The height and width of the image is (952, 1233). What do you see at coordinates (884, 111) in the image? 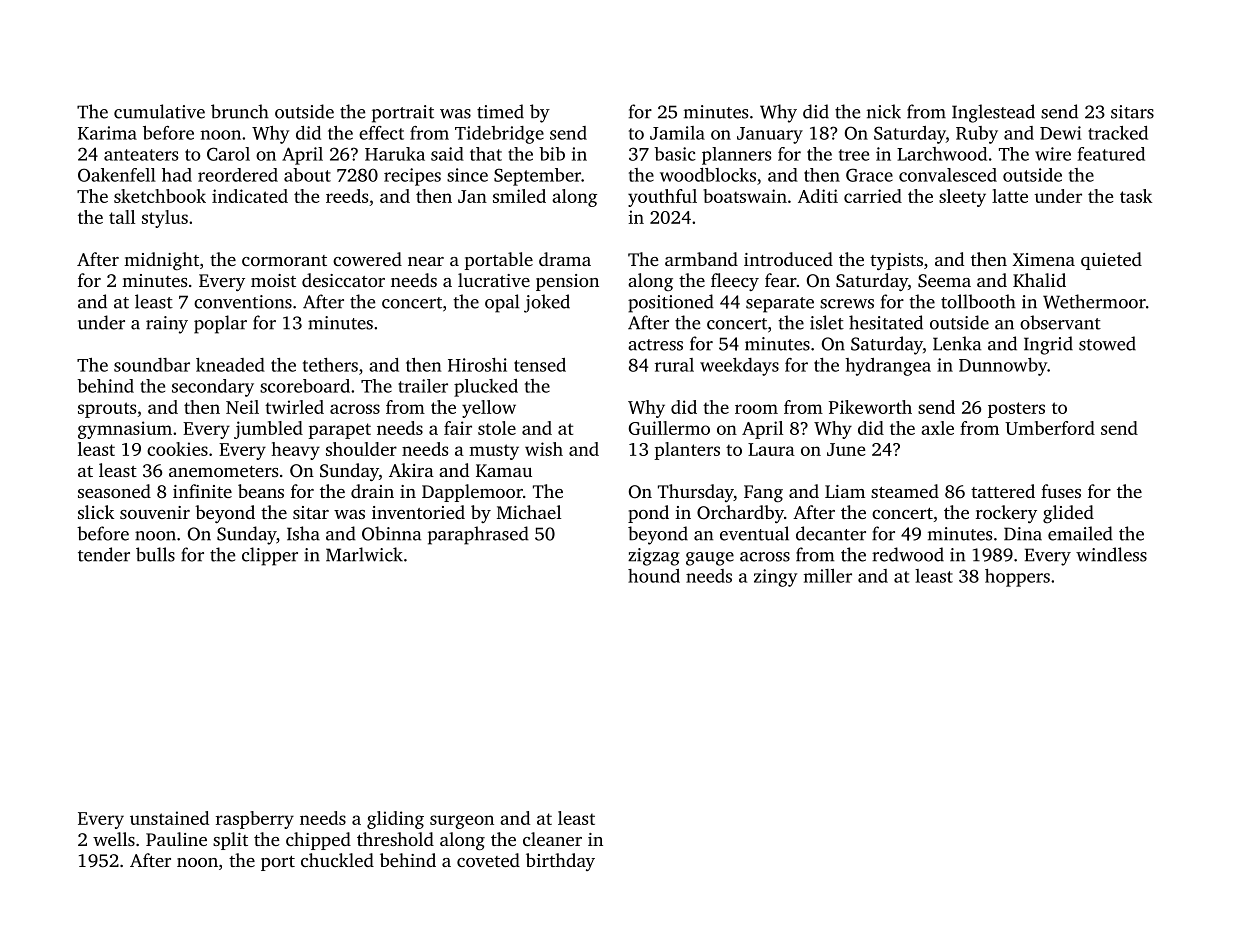
I see `nick` at bounding box center [884, 111].
